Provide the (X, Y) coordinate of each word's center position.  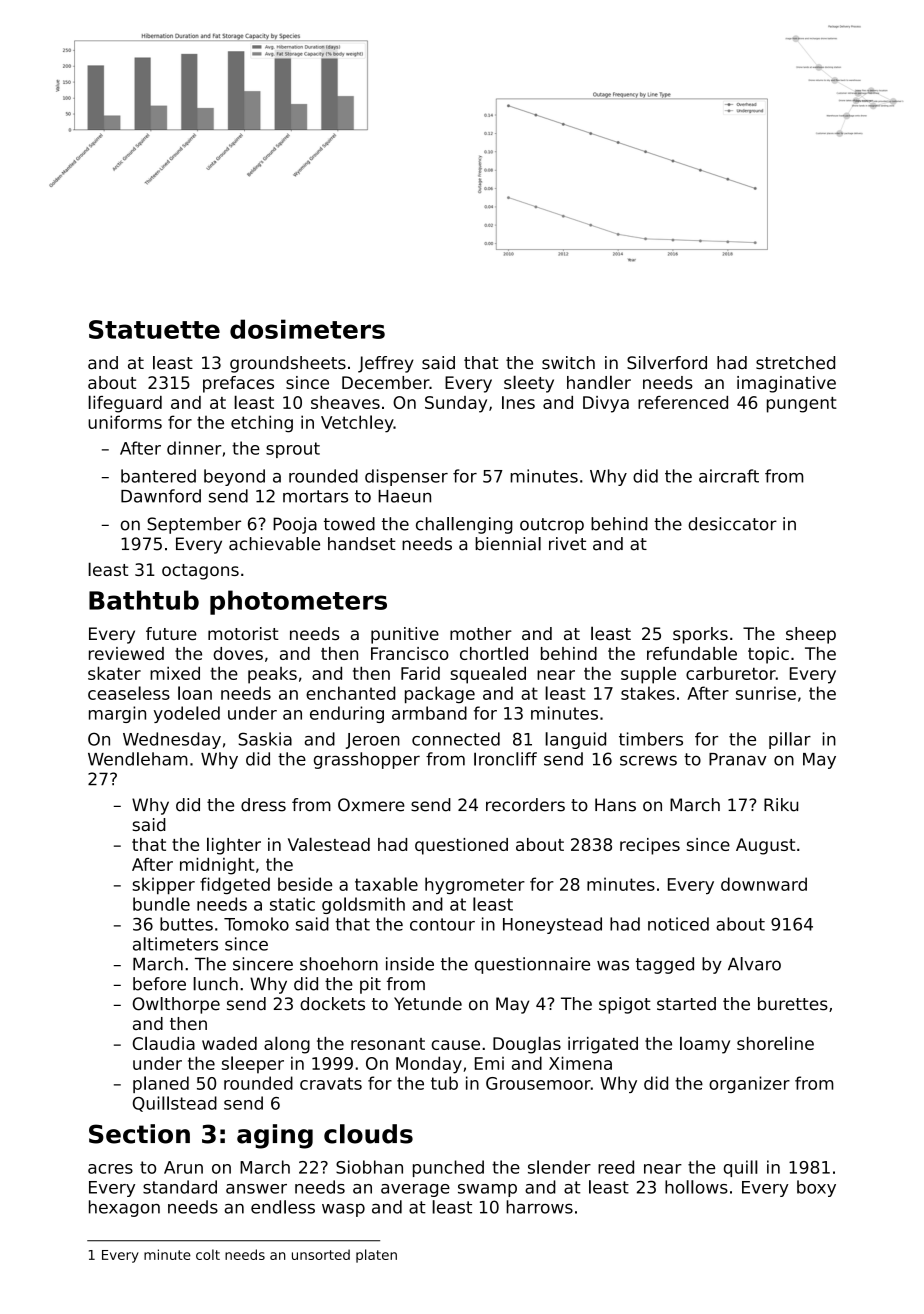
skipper (163, 885)
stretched (795, 363)
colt (208, 1254)
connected (456, 739)
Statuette (154, 329)
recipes (650, 846)
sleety (529, 384)
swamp (487, 1190)
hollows (696, 1187)
